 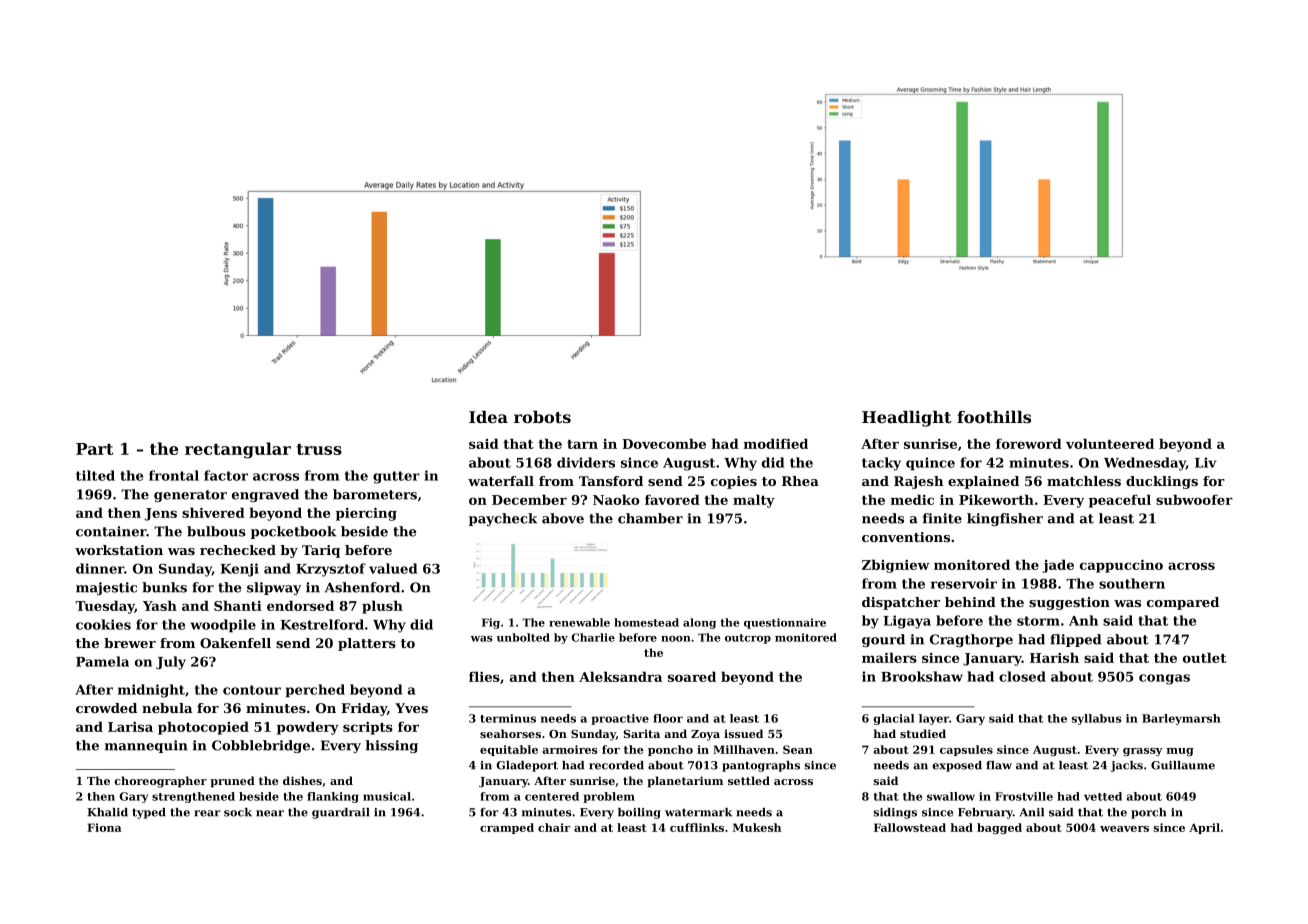 I want to click on contour, so click(x=252, y=690).
